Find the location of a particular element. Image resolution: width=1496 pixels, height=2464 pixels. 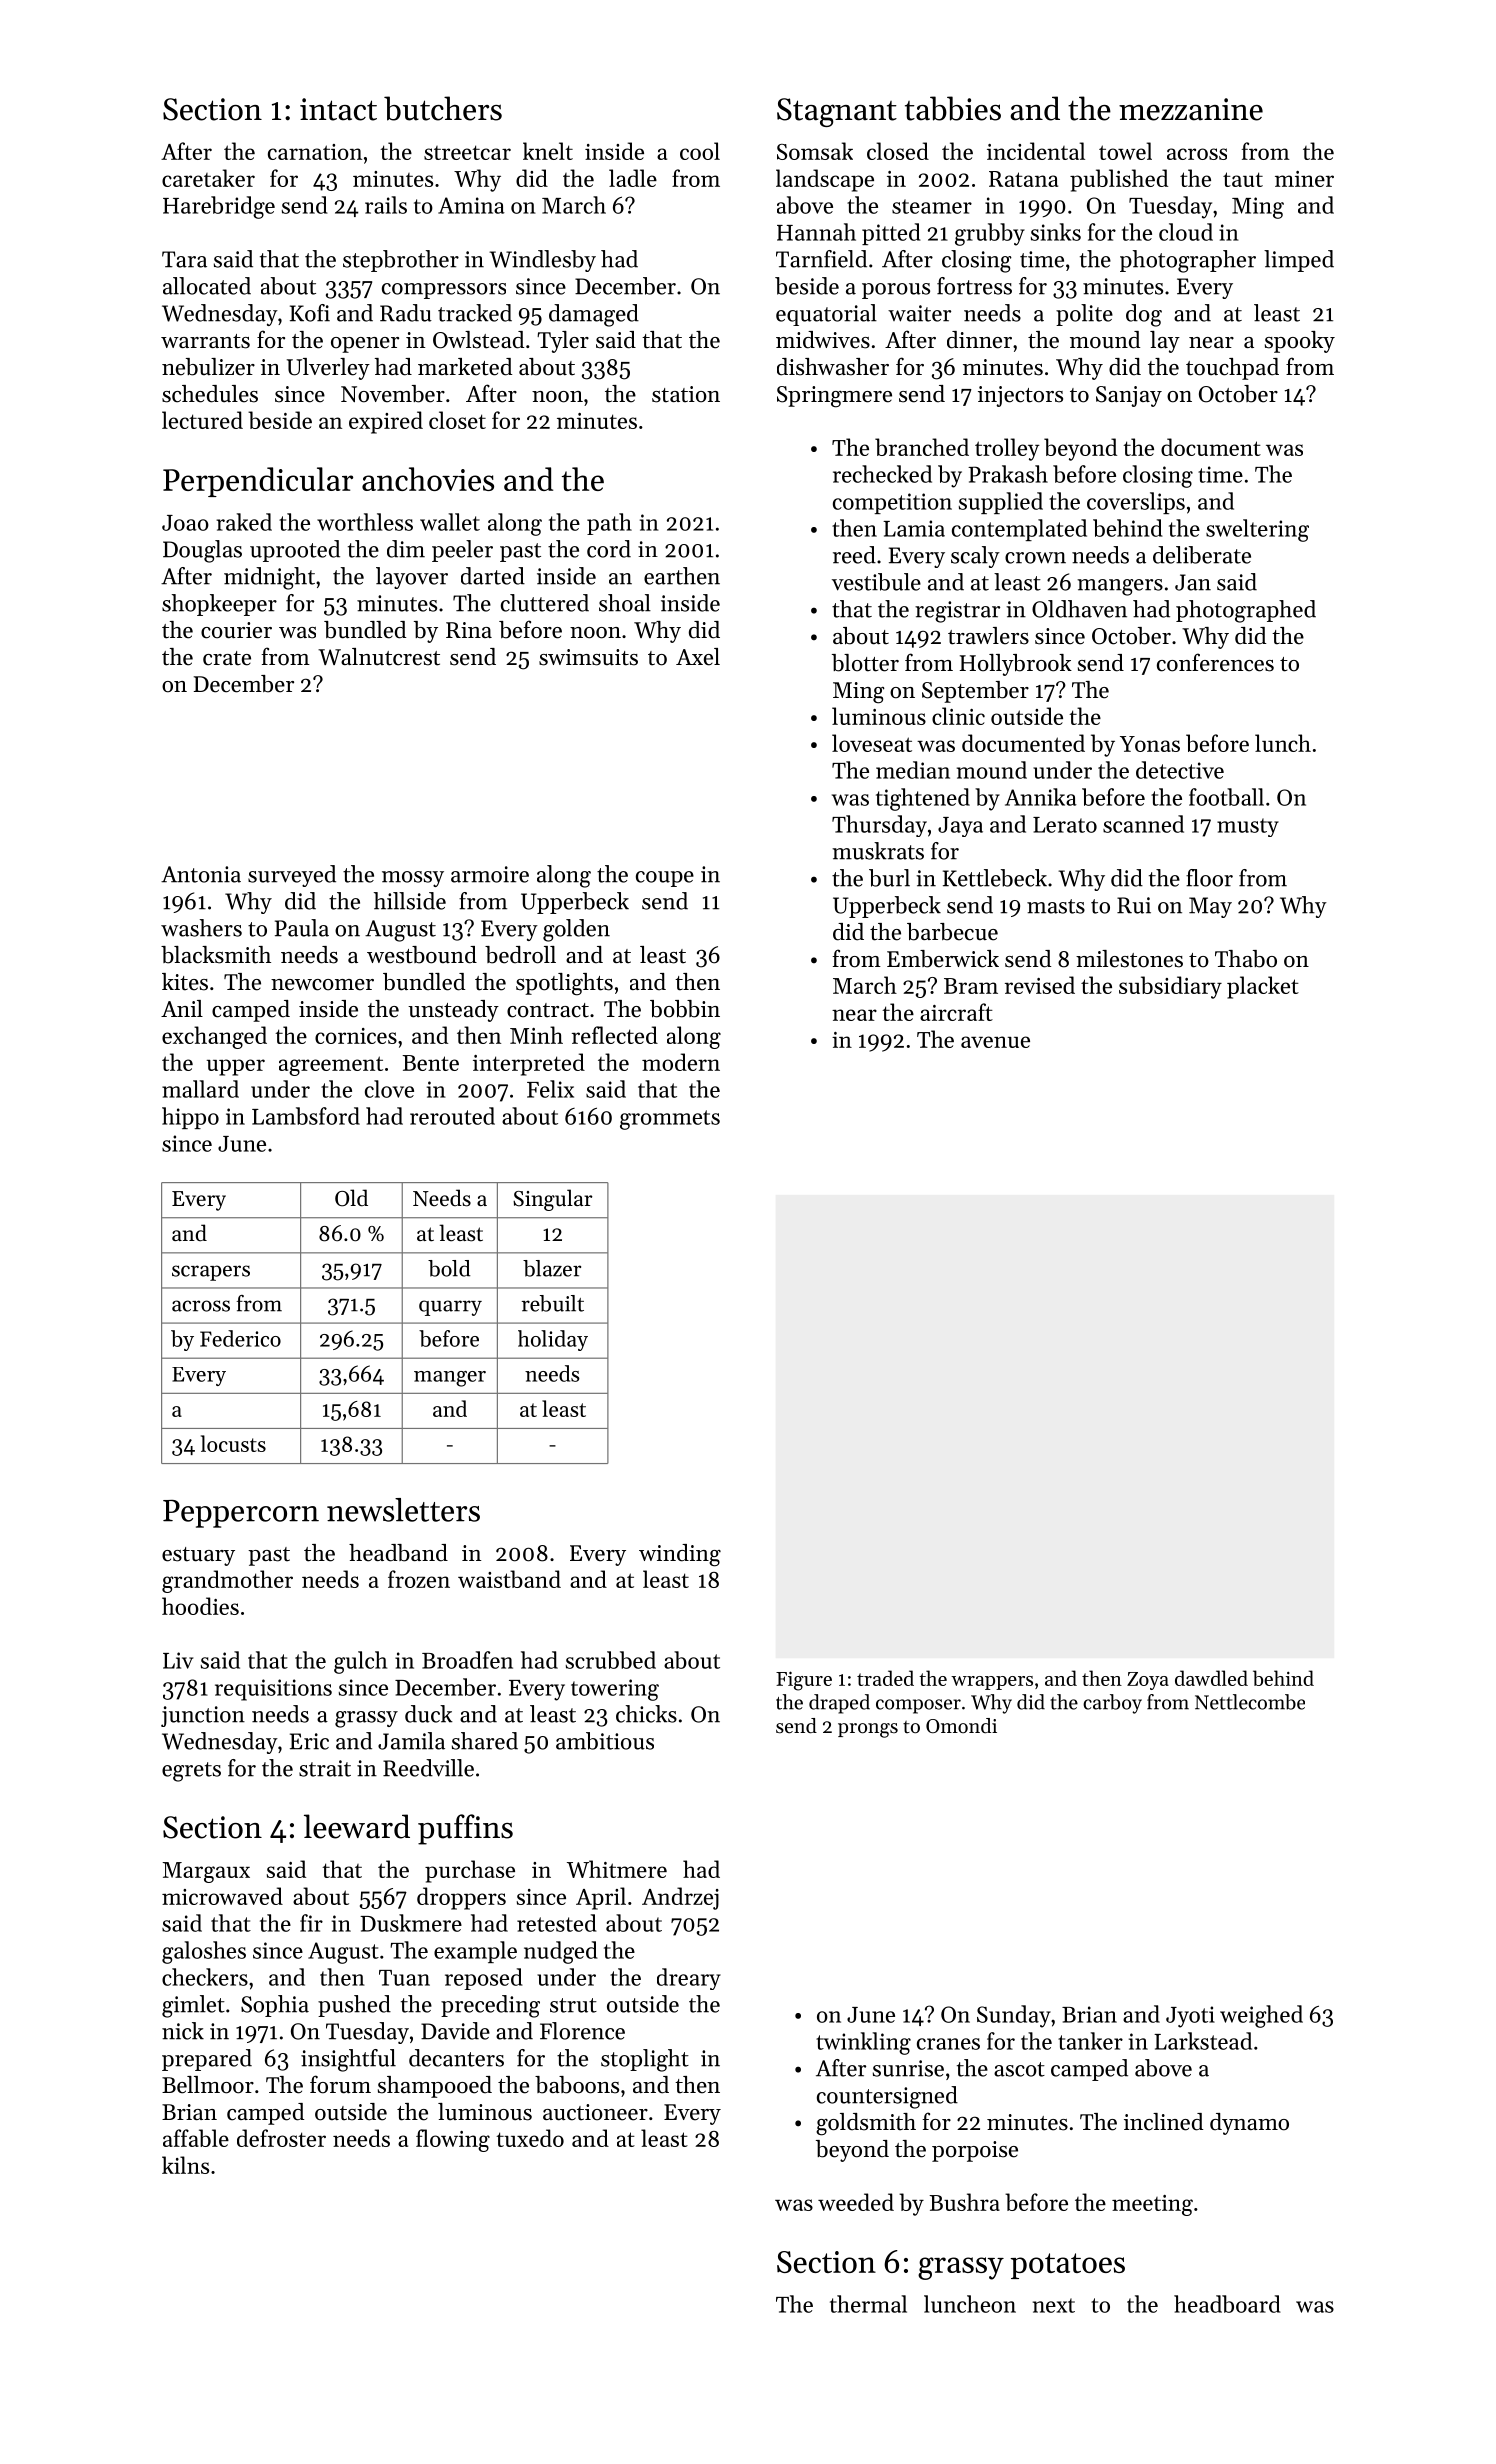

November is located at coordinates (393, 394).
